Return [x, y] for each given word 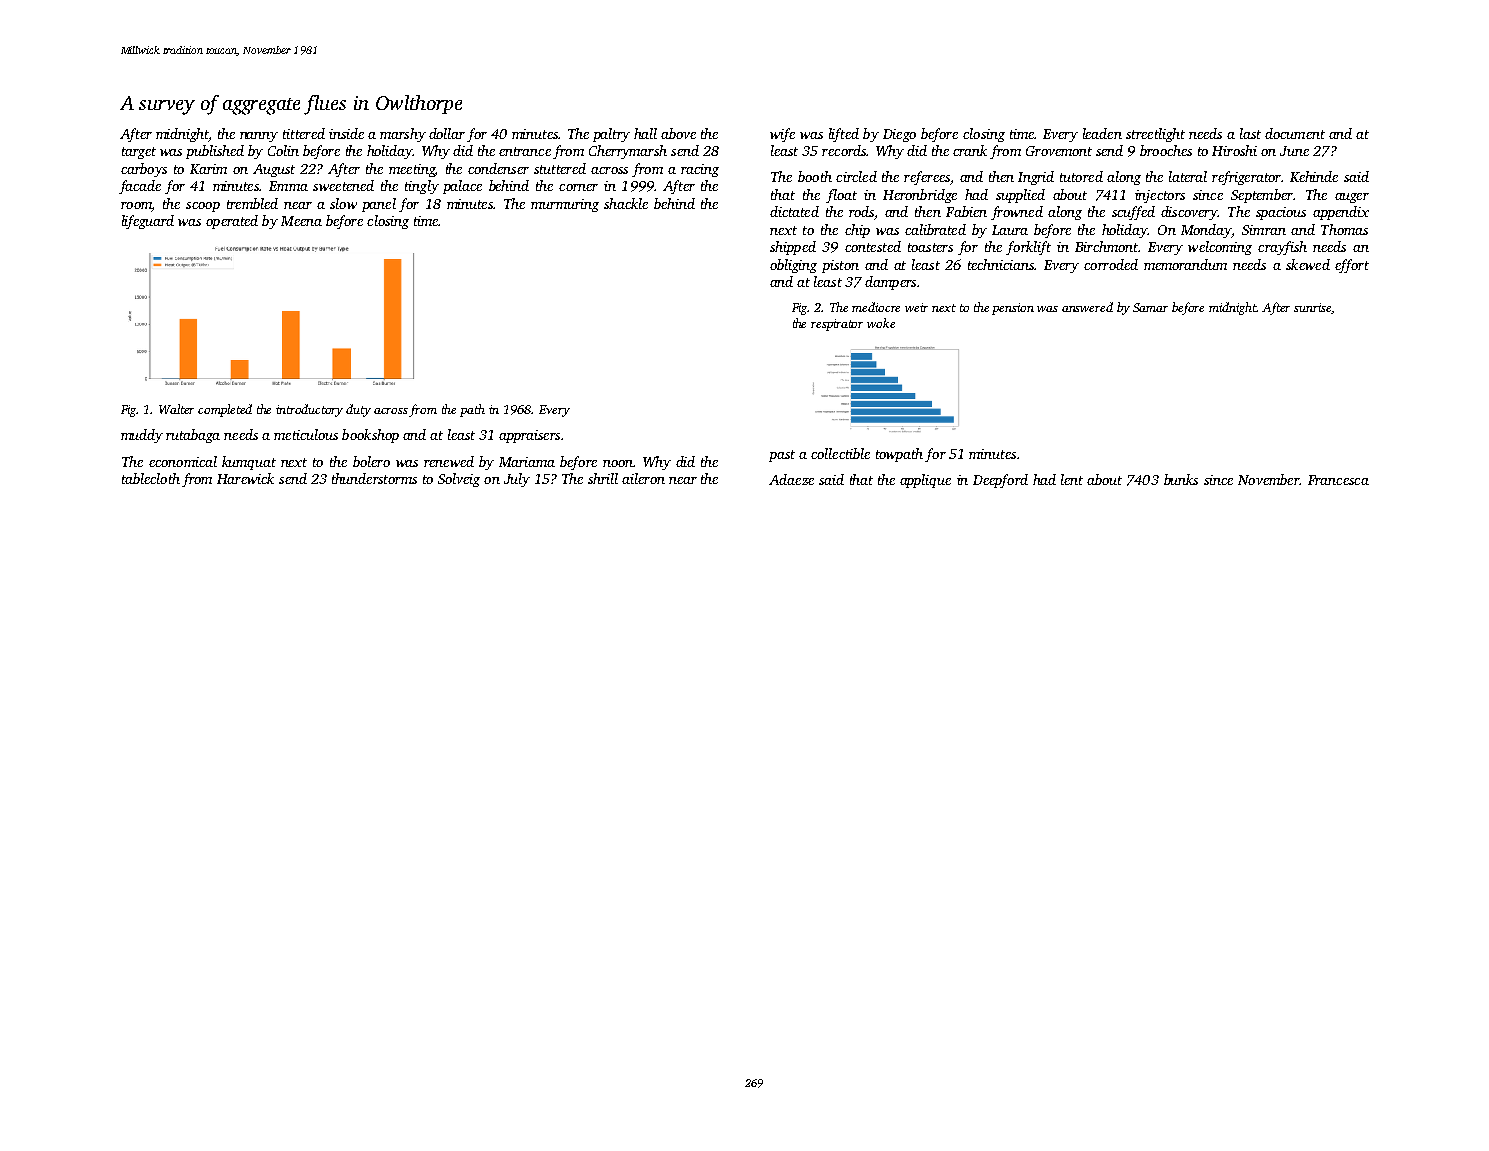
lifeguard [148, 222]
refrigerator [1246, 178]
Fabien [966, 211]
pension [1013, 309]
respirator [837, 325]
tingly [422, 187]
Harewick [245, 478]
